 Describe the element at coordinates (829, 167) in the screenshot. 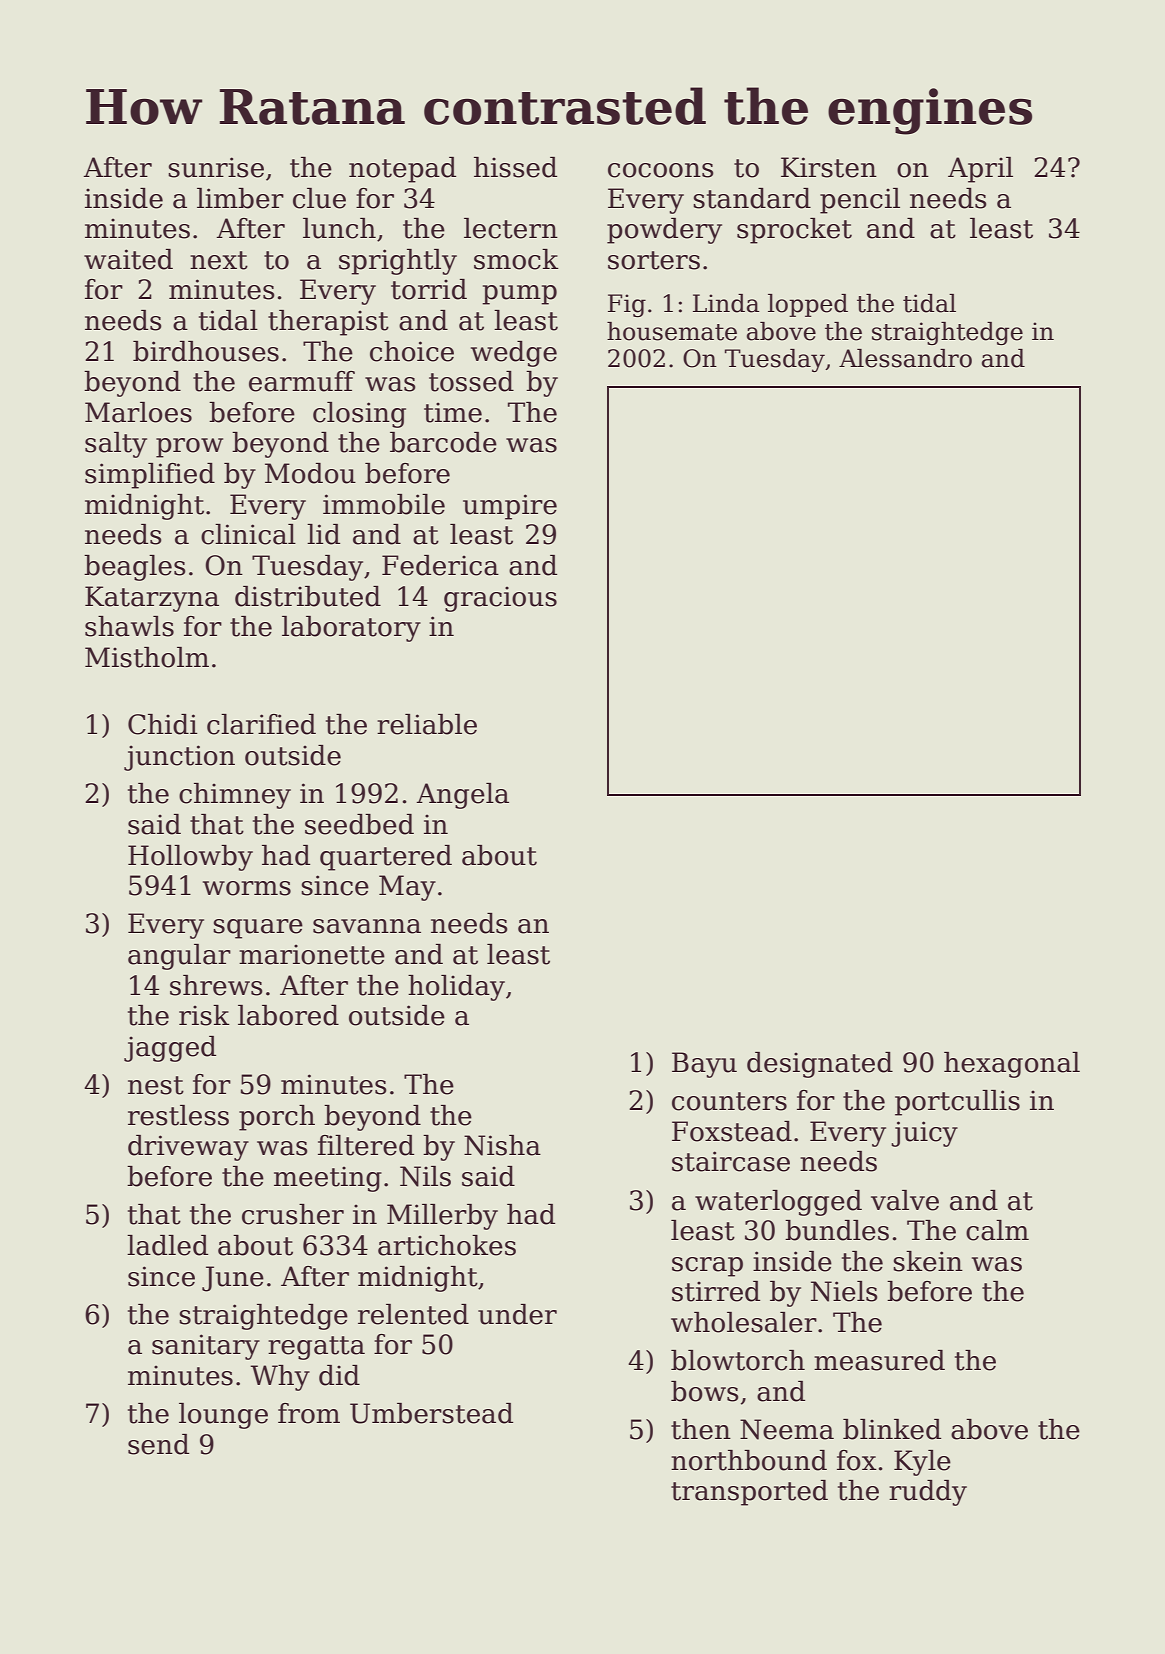

I see `Kirsten` at that location.
